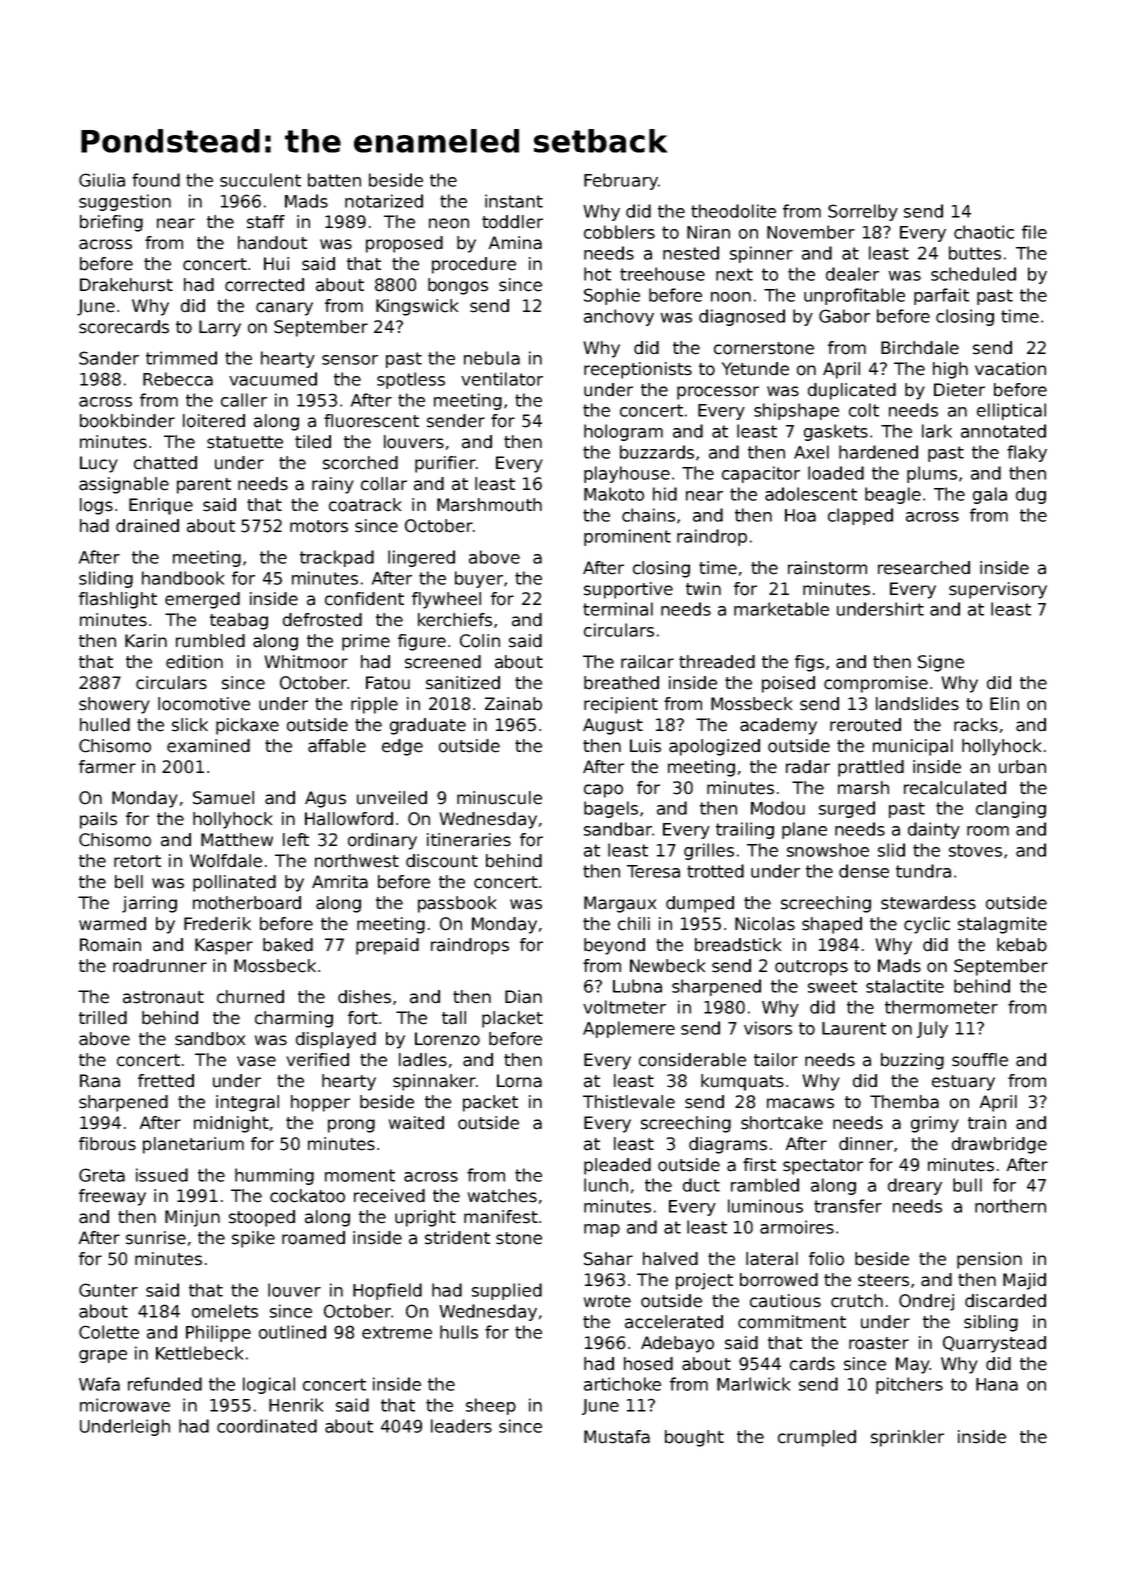 The height and width of the image is (1593, 1126). What do you see at coordinates (253, 1239) in the image?
I see `spike` at bounding box center [253, 1239].
